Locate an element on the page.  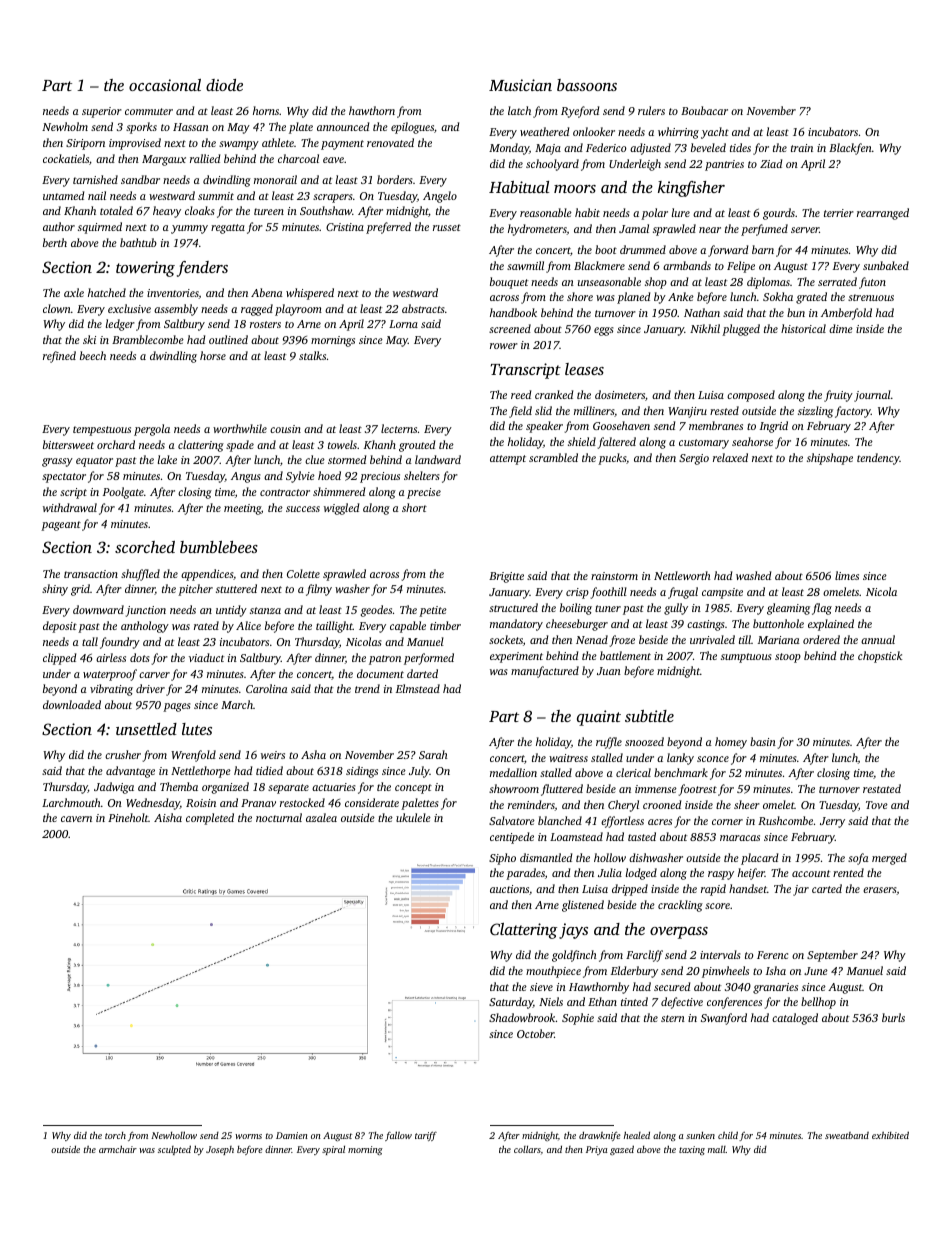
spiral is located at coordinates (333, 1150).
